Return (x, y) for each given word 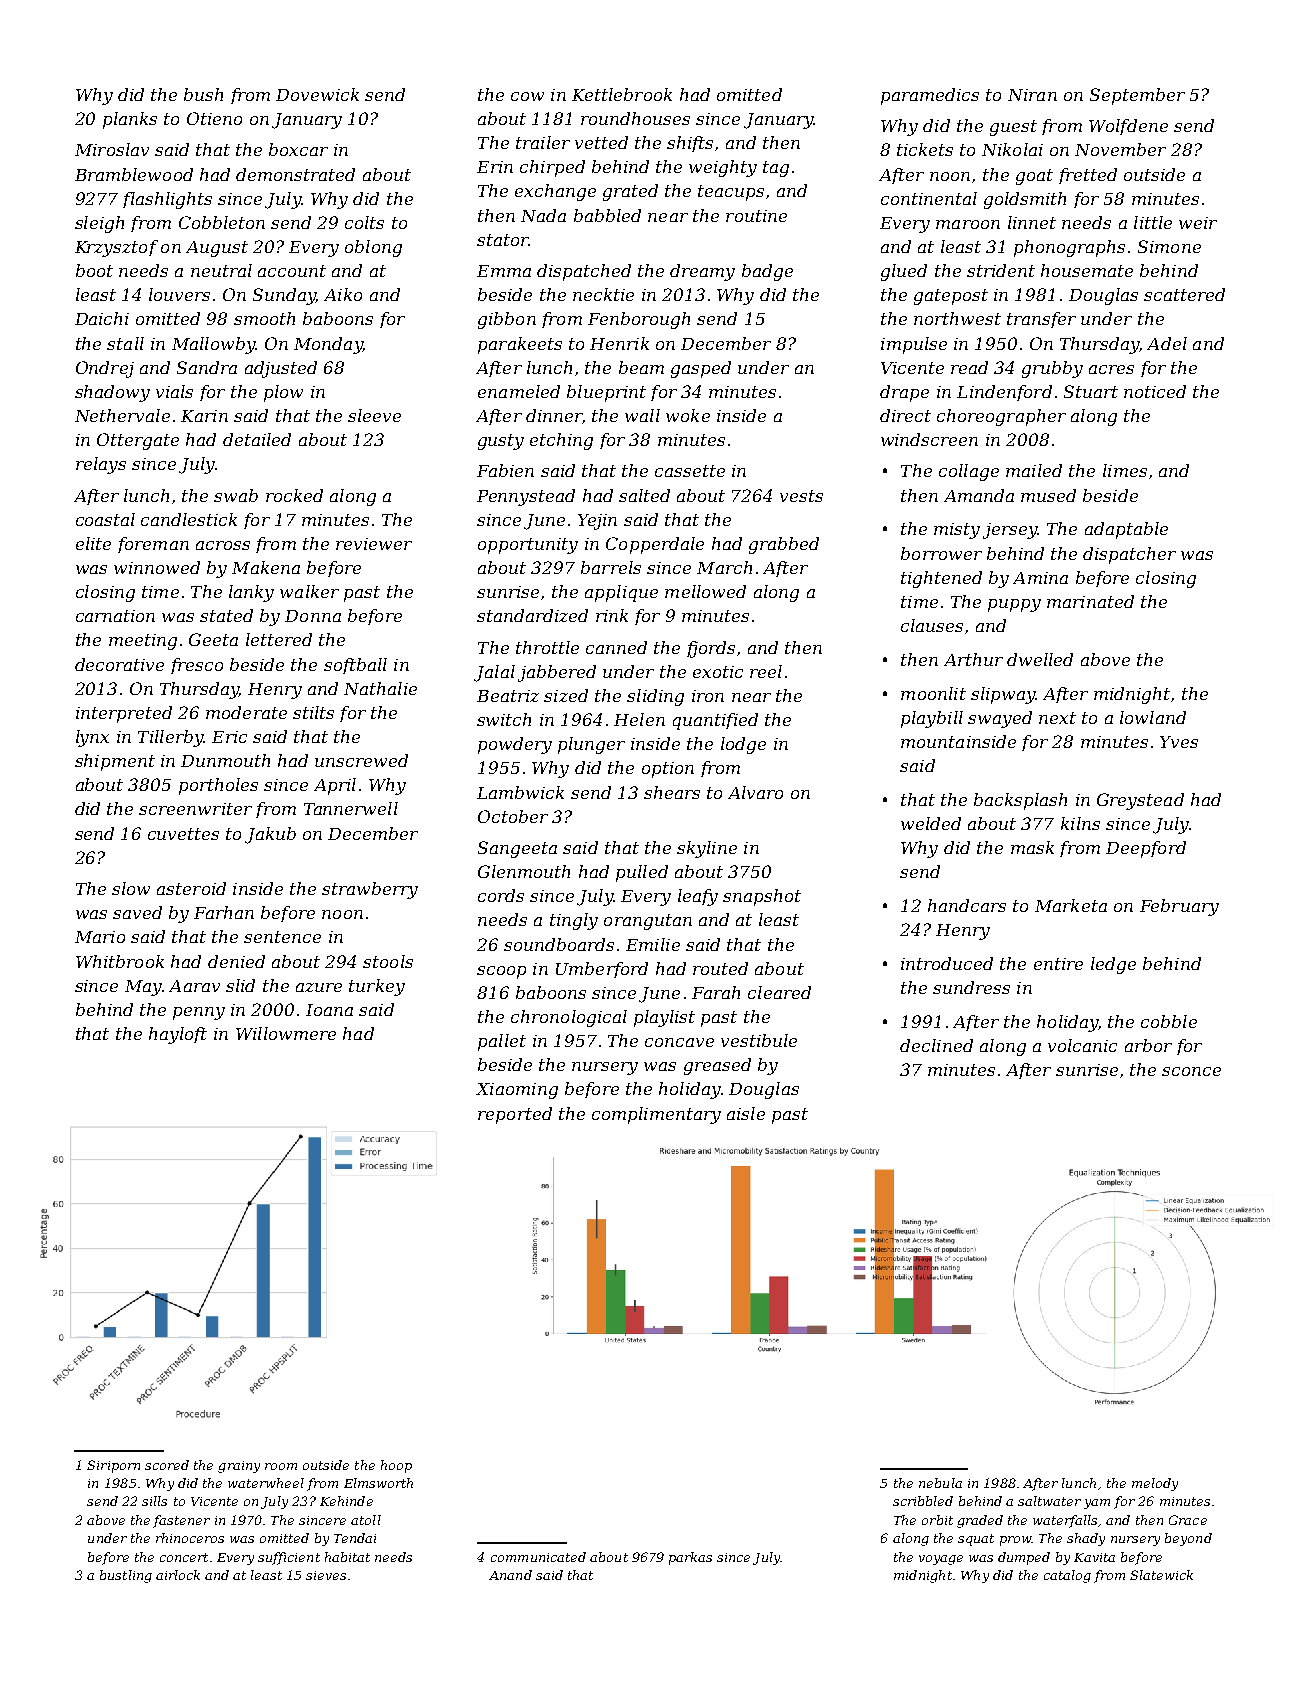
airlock (178, 1575)
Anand (510, 1575)
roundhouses (635, 118)
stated (226, 615)
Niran (1032, 95)
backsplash (1020, 801)
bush (203, 94)
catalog (1067, 1576)
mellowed (705, 591)
